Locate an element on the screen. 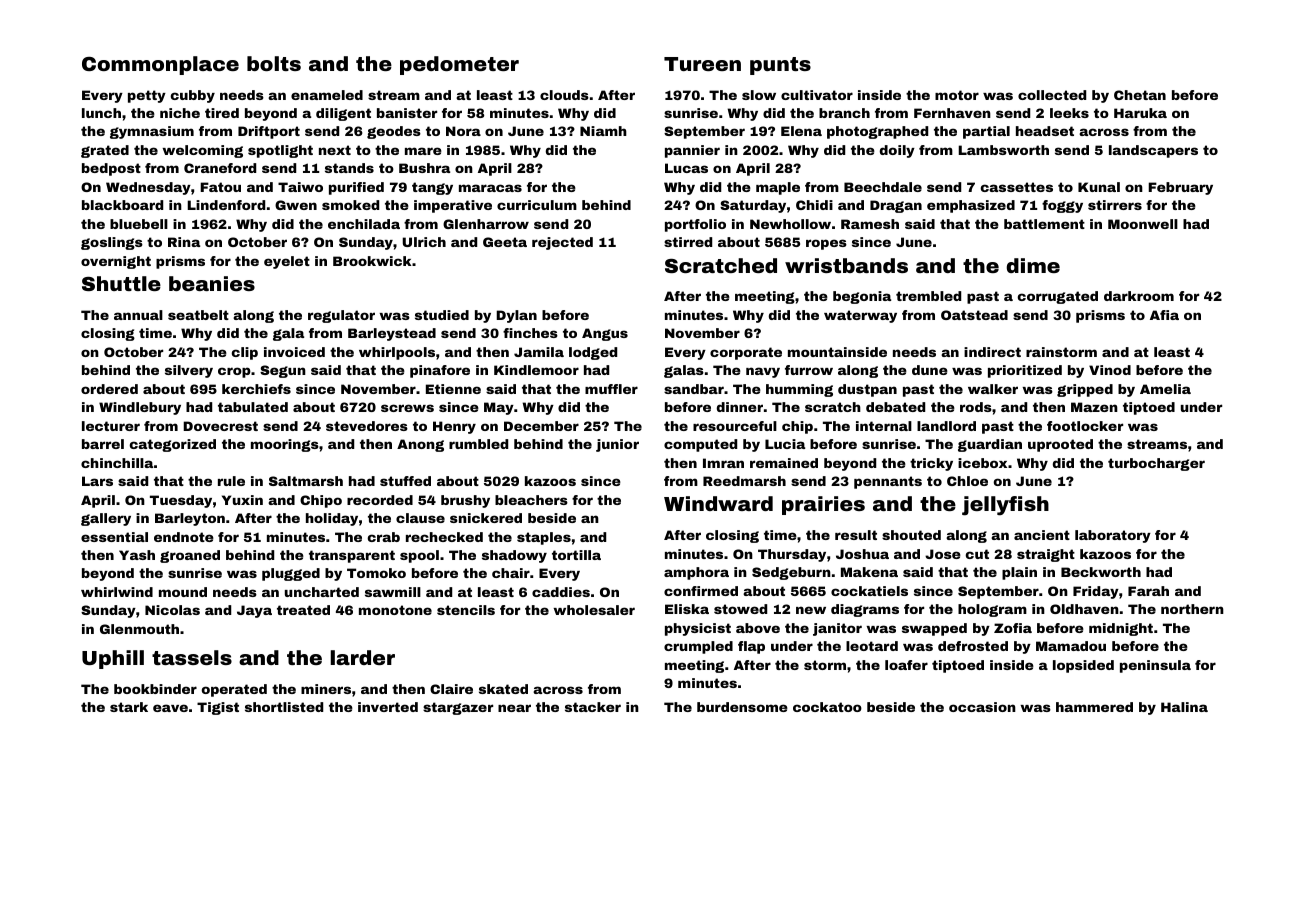  niche is located at coordinates (180, 113).
